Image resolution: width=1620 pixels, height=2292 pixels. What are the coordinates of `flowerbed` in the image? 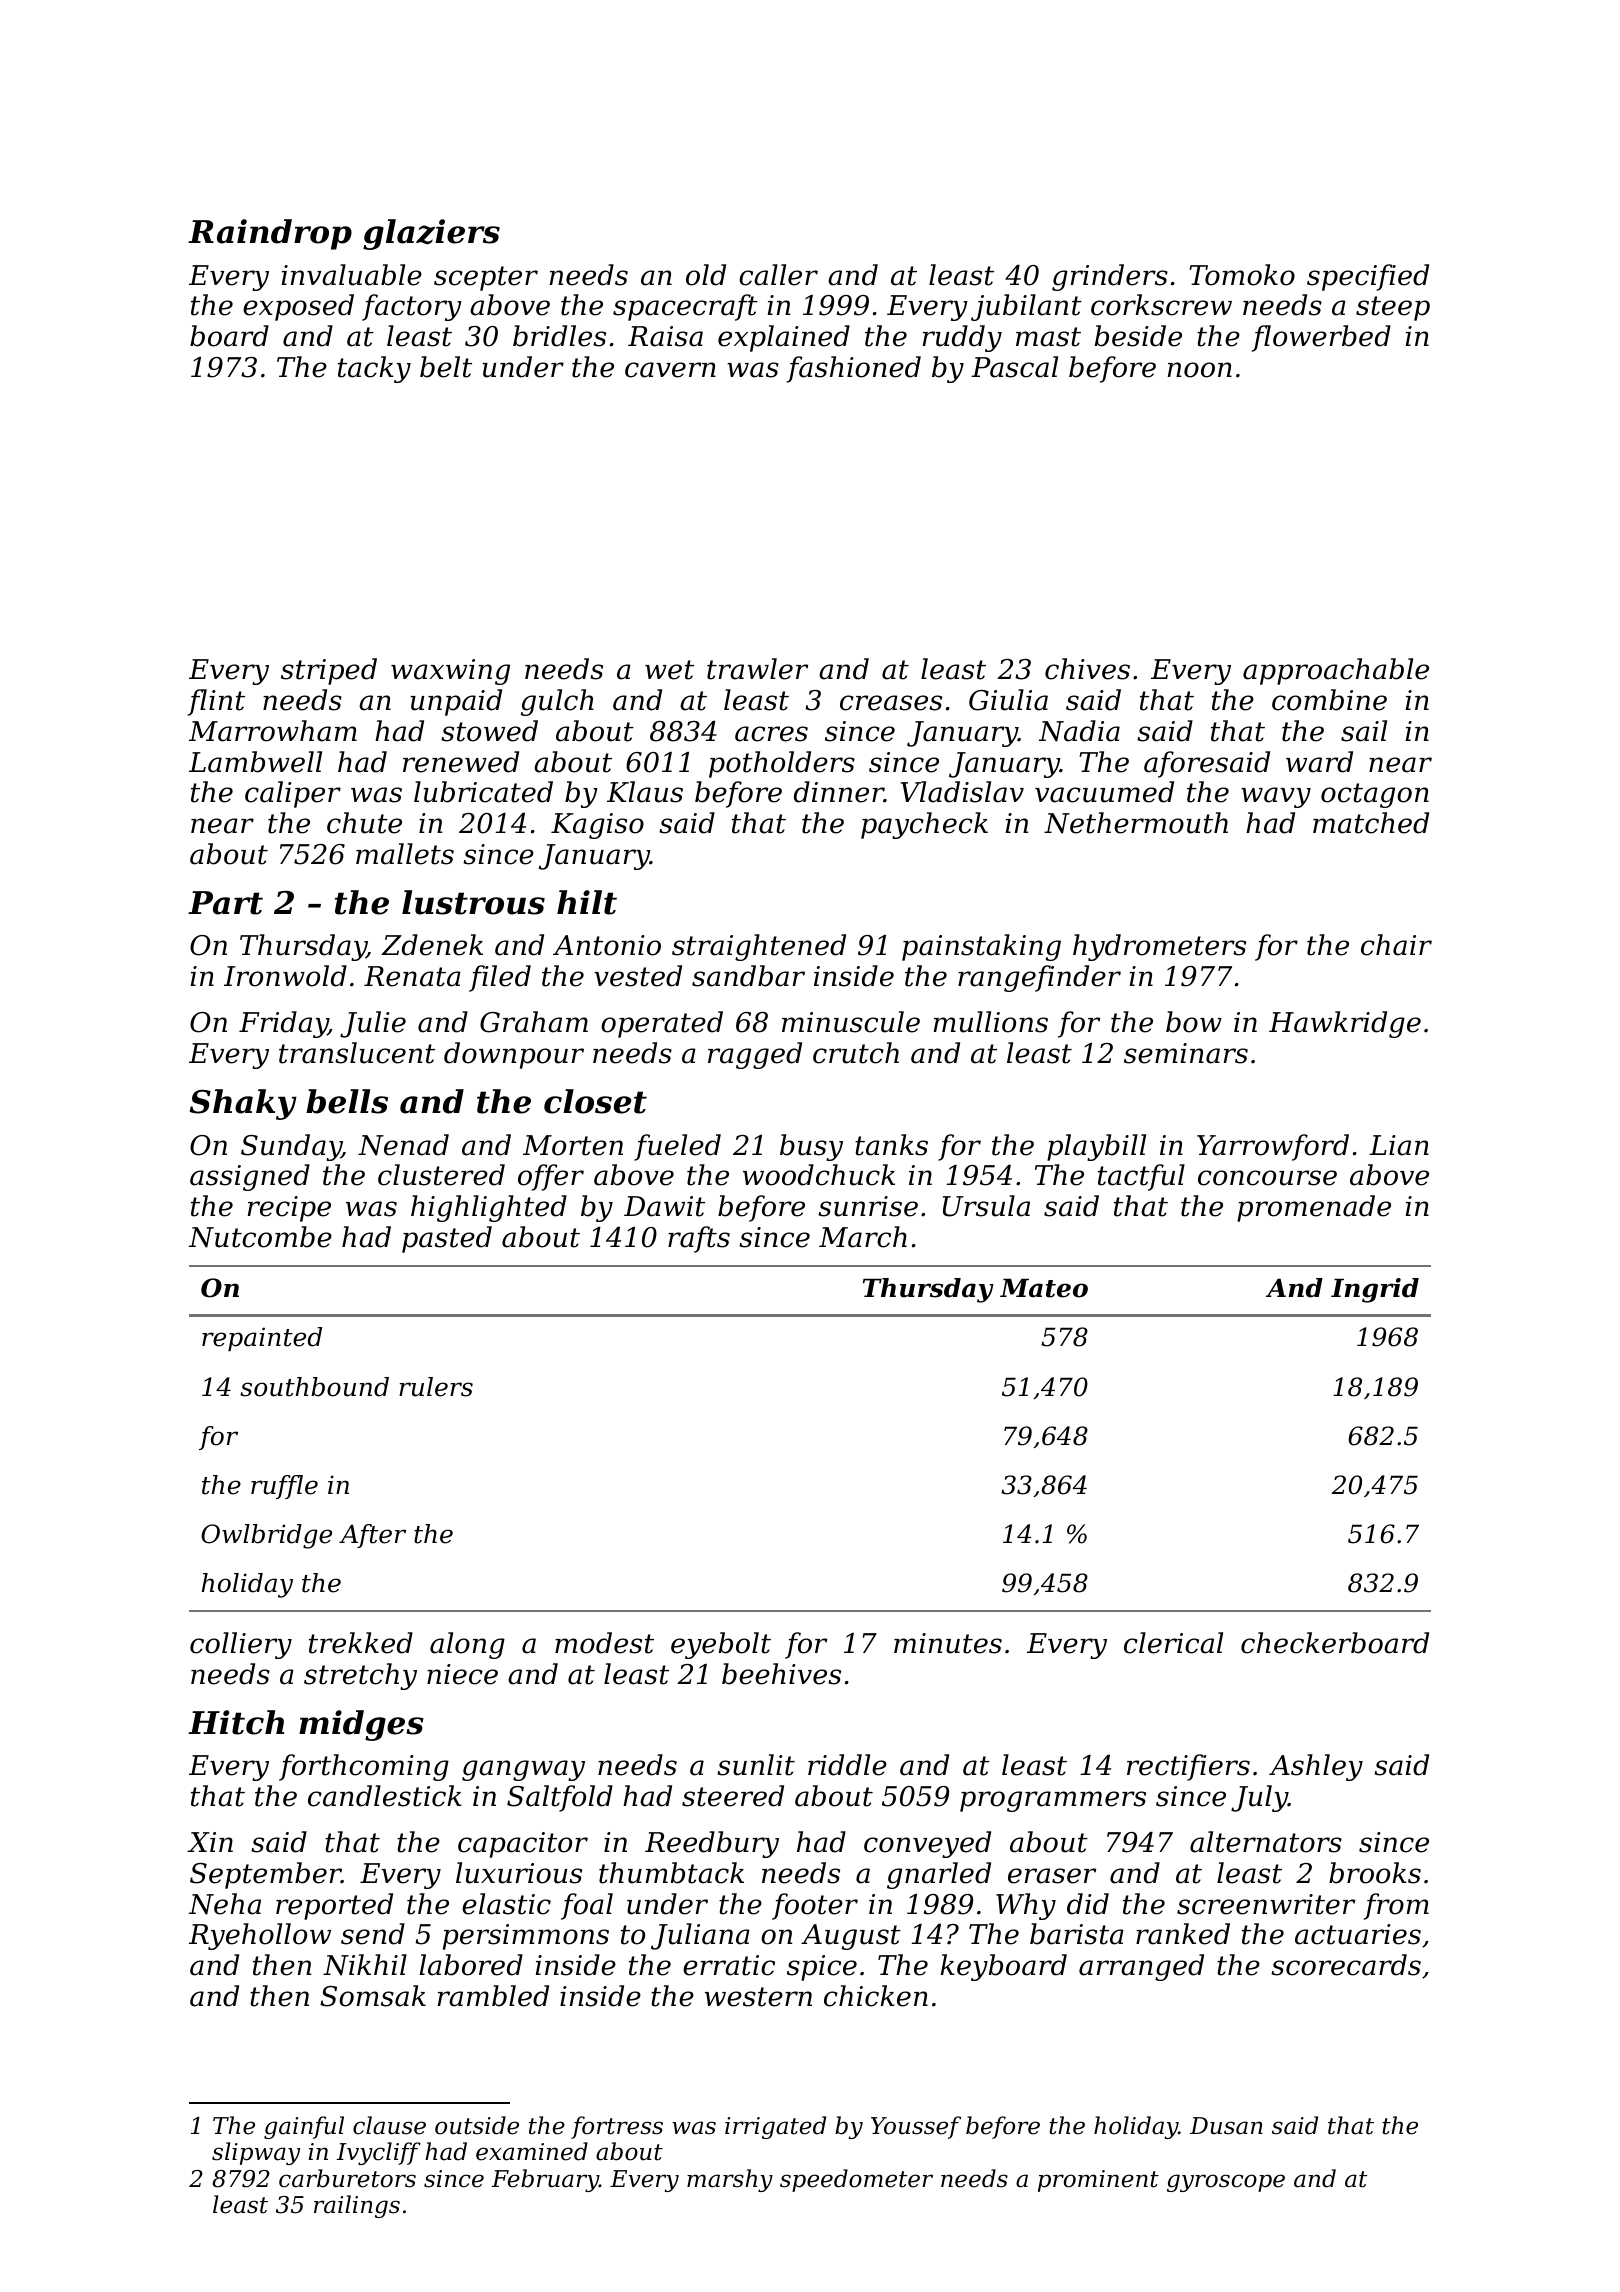 It's located at (1321, 338).
